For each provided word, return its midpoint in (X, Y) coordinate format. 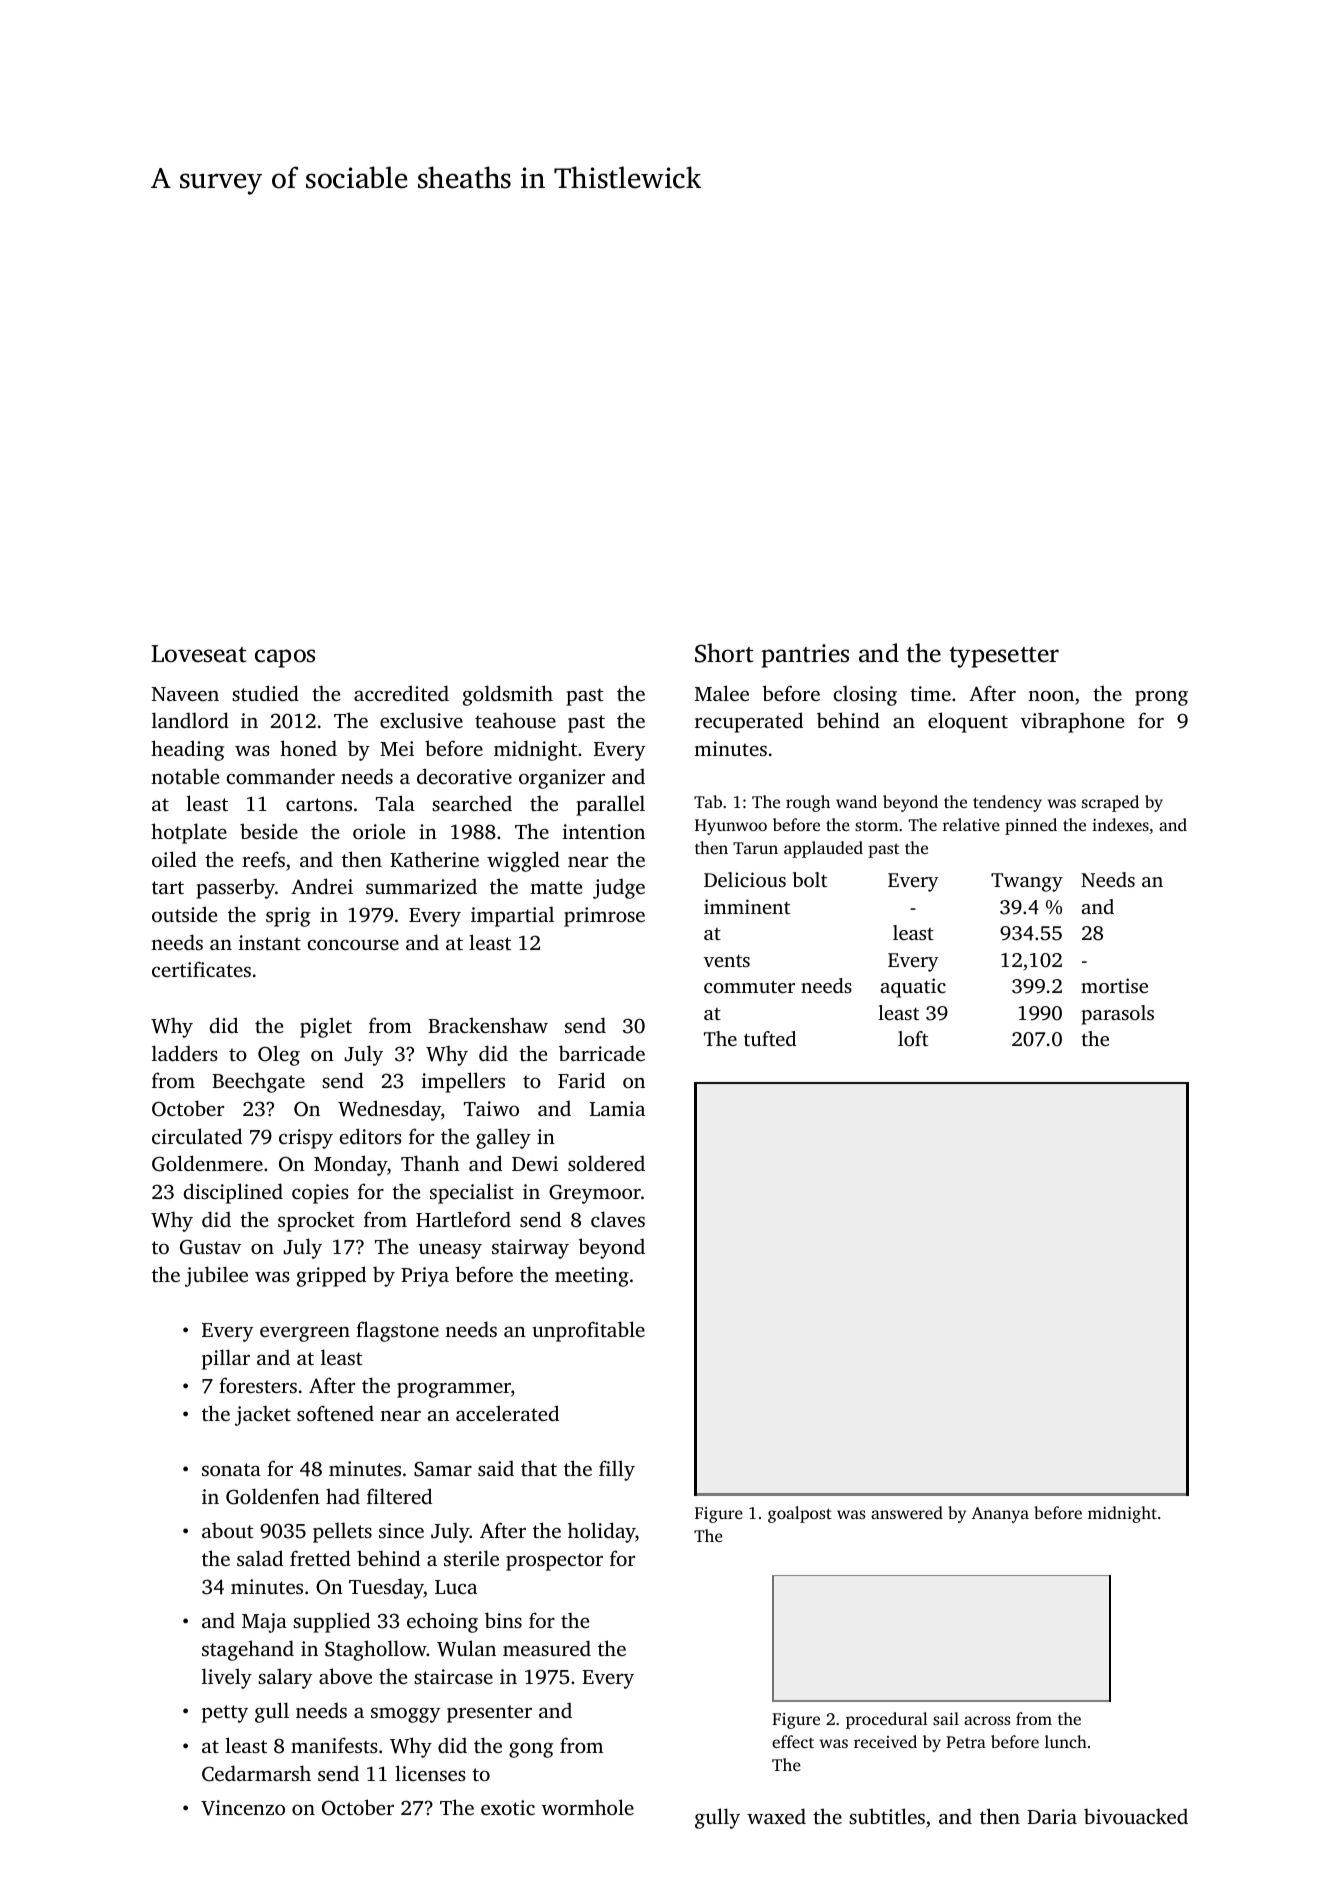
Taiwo (491, 1108)
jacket (263, 1415)
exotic (508, 1807)
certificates (201, 969)
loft (913, 1038)
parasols (1117, 1015)
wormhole (588, 1807)
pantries (805, 656)
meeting (592, 1277)
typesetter (1004, 657)
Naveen (185, 694)
